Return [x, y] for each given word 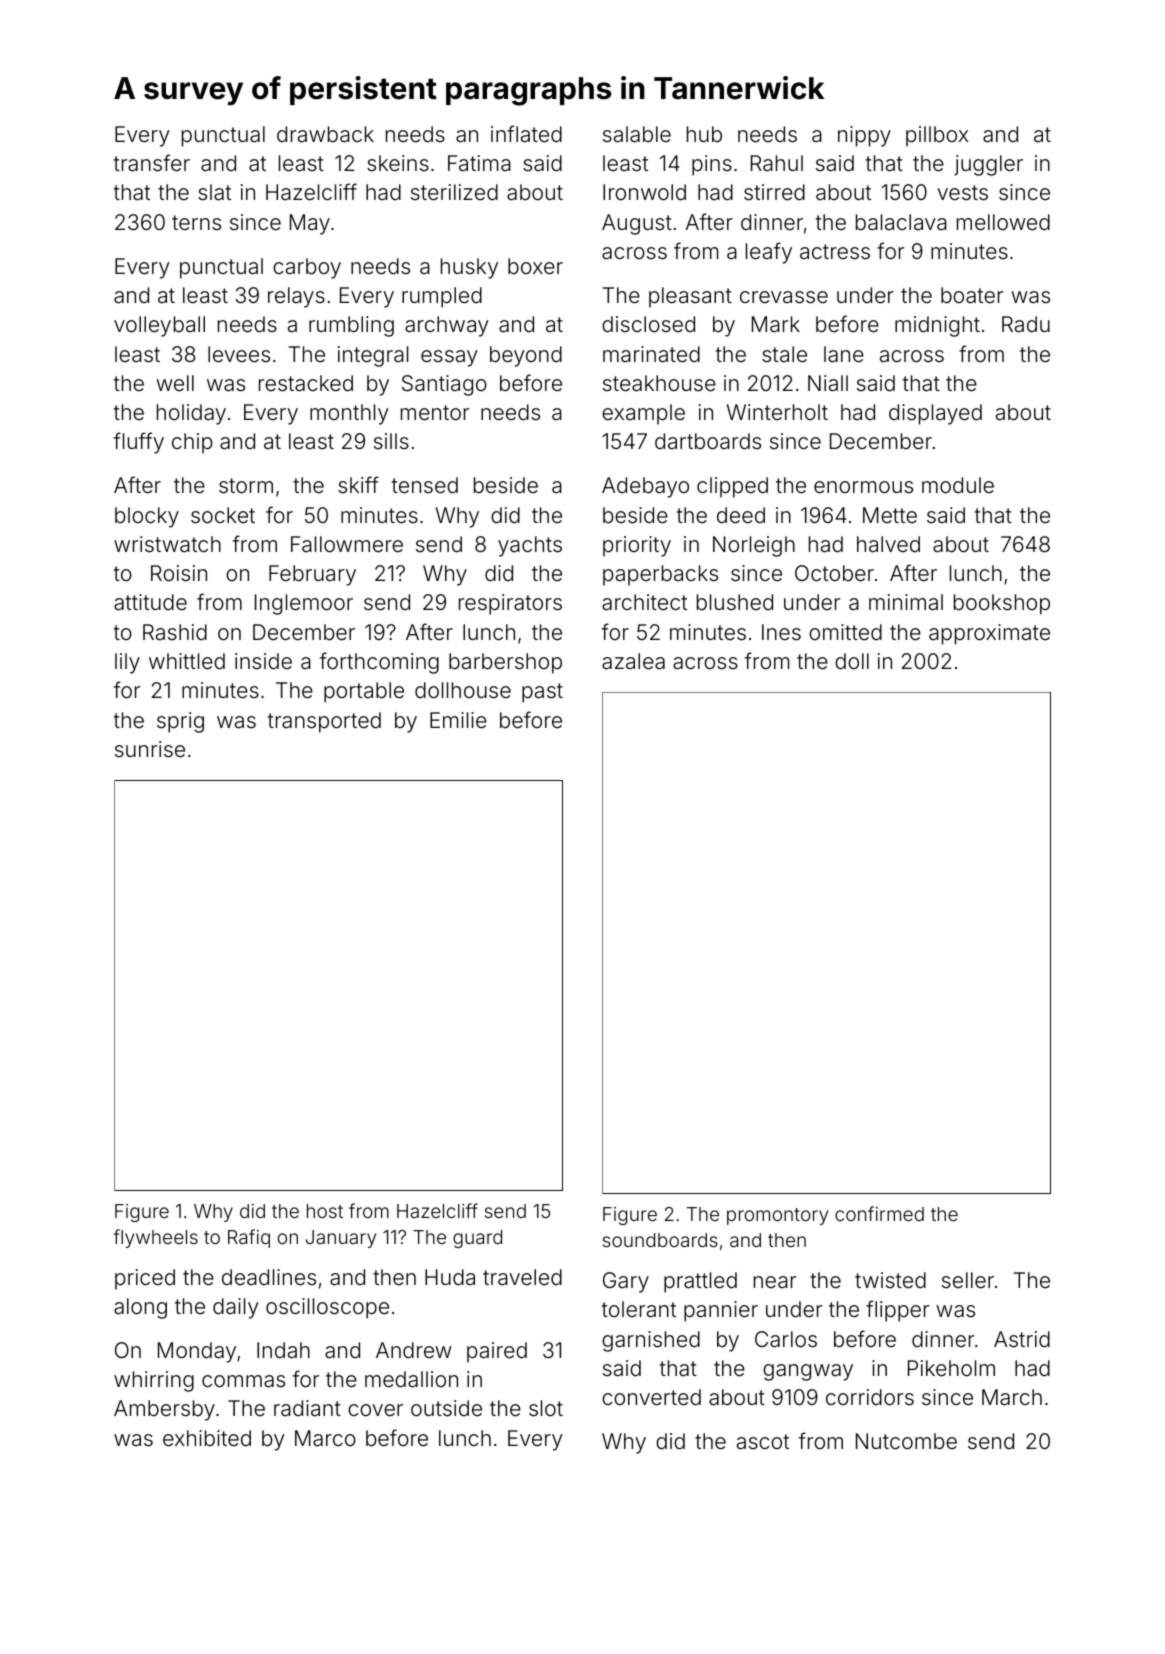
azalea [633, 661]
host [325, 1211]
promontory [777, 1216]
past [542, 693]
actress [835, 252]
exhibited [207, 1438]
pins [712, 165]
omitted [845, 632]
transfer [152, 163]
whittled [187, 661]
